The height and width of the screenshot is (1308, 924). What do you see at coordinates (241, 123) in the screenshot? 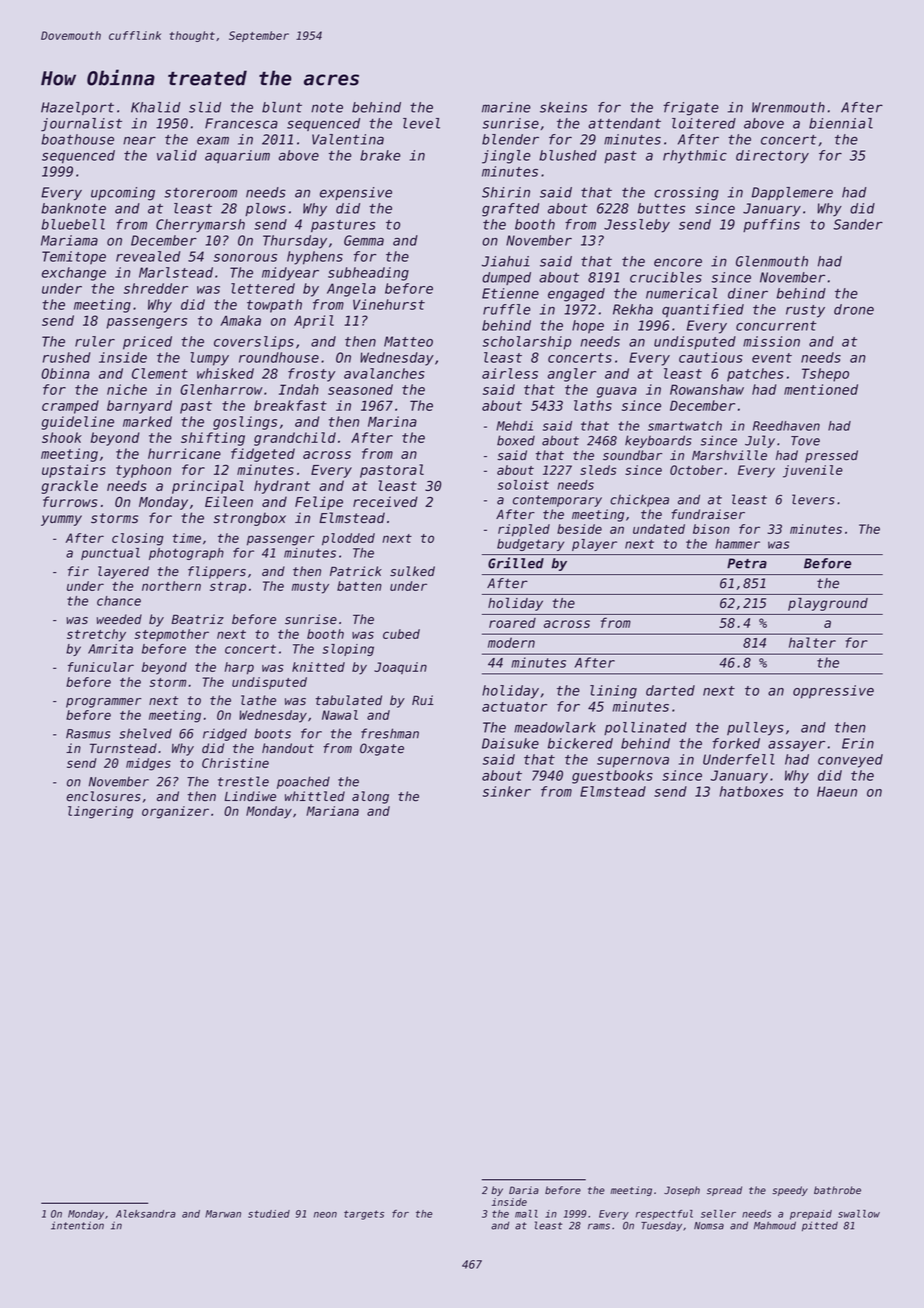
I see `Francesca` at bounding box center [241, 123].
